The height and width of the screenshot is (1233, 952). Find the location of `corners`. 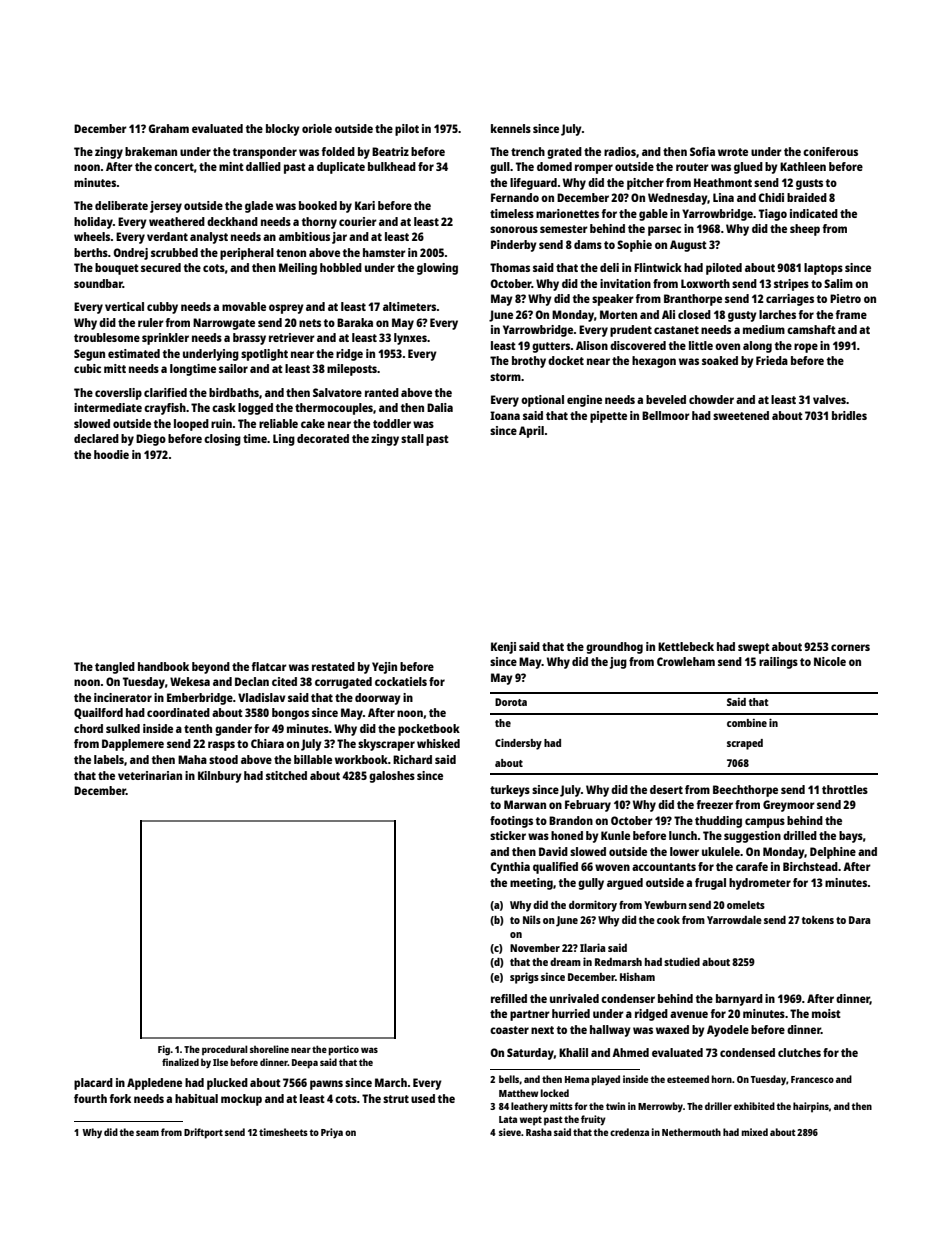

corners is located at coordinates (850, 647).
